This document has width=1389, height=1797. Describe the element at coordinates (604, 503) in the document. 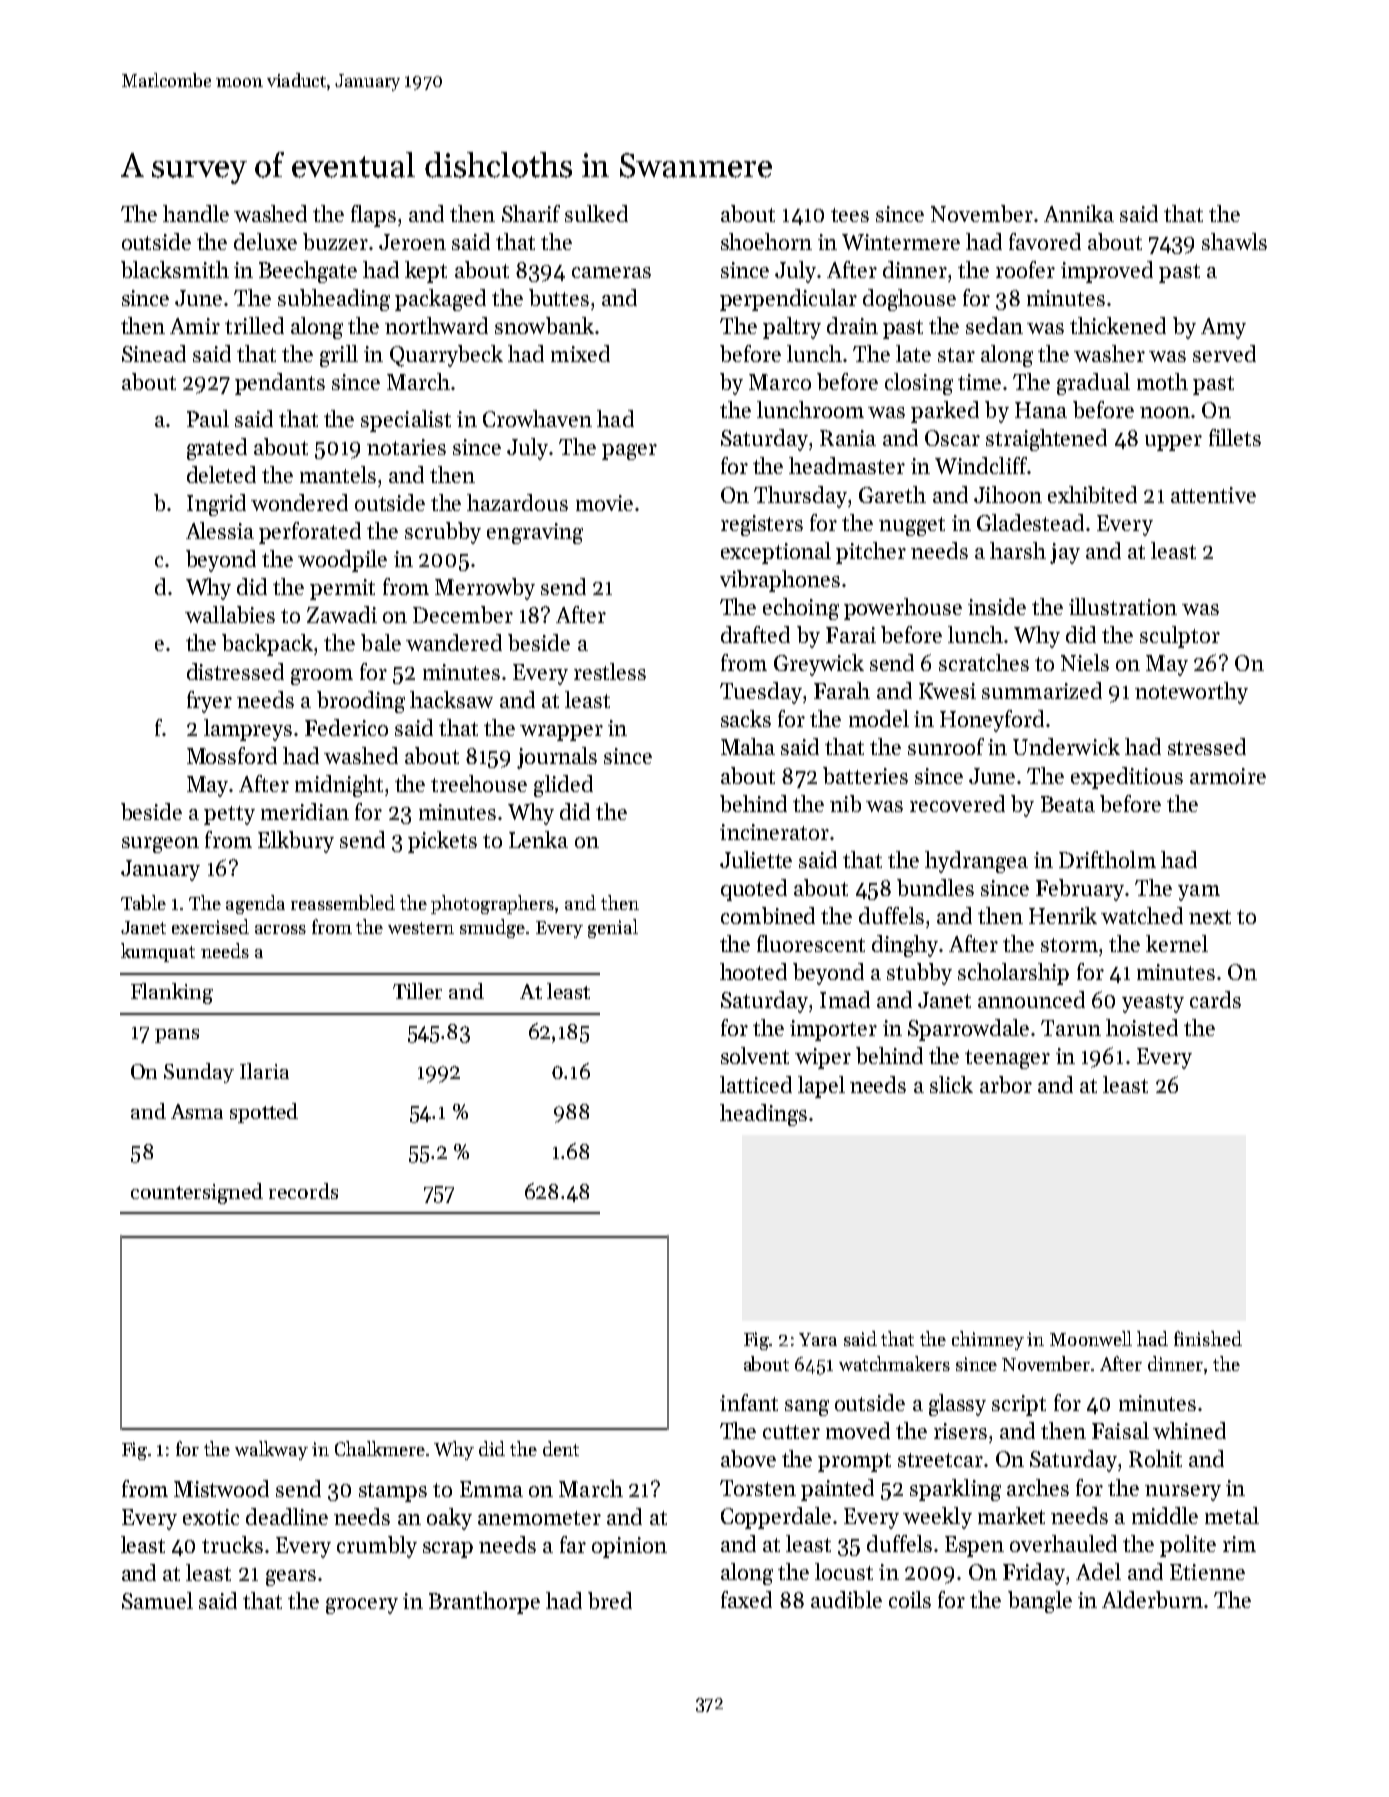

I see `movie` at that location.
